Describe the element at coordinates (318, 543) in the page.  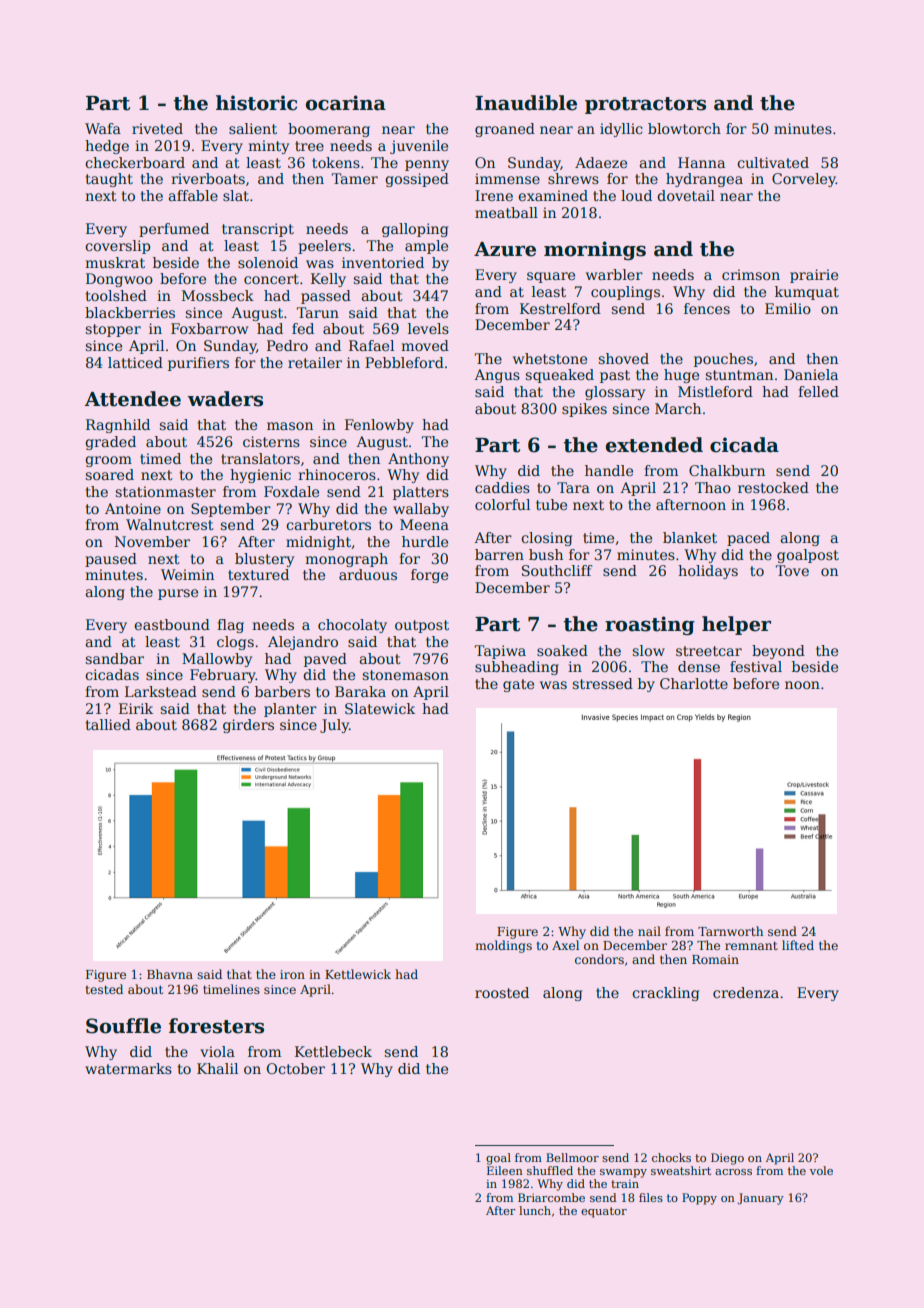
I see `midnight` at that location.
